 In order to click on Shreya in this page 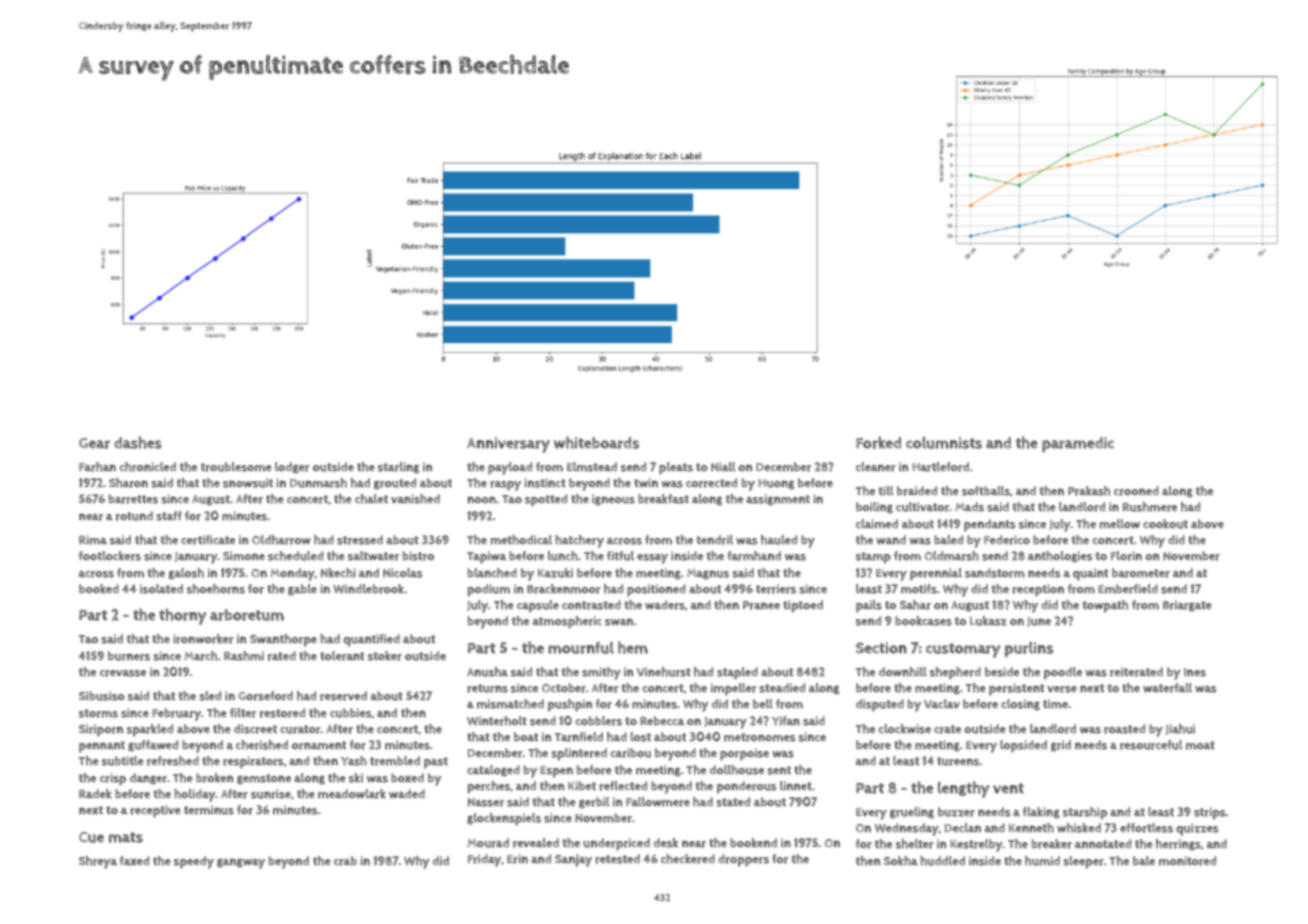, I will do `click(98, 862)`.
